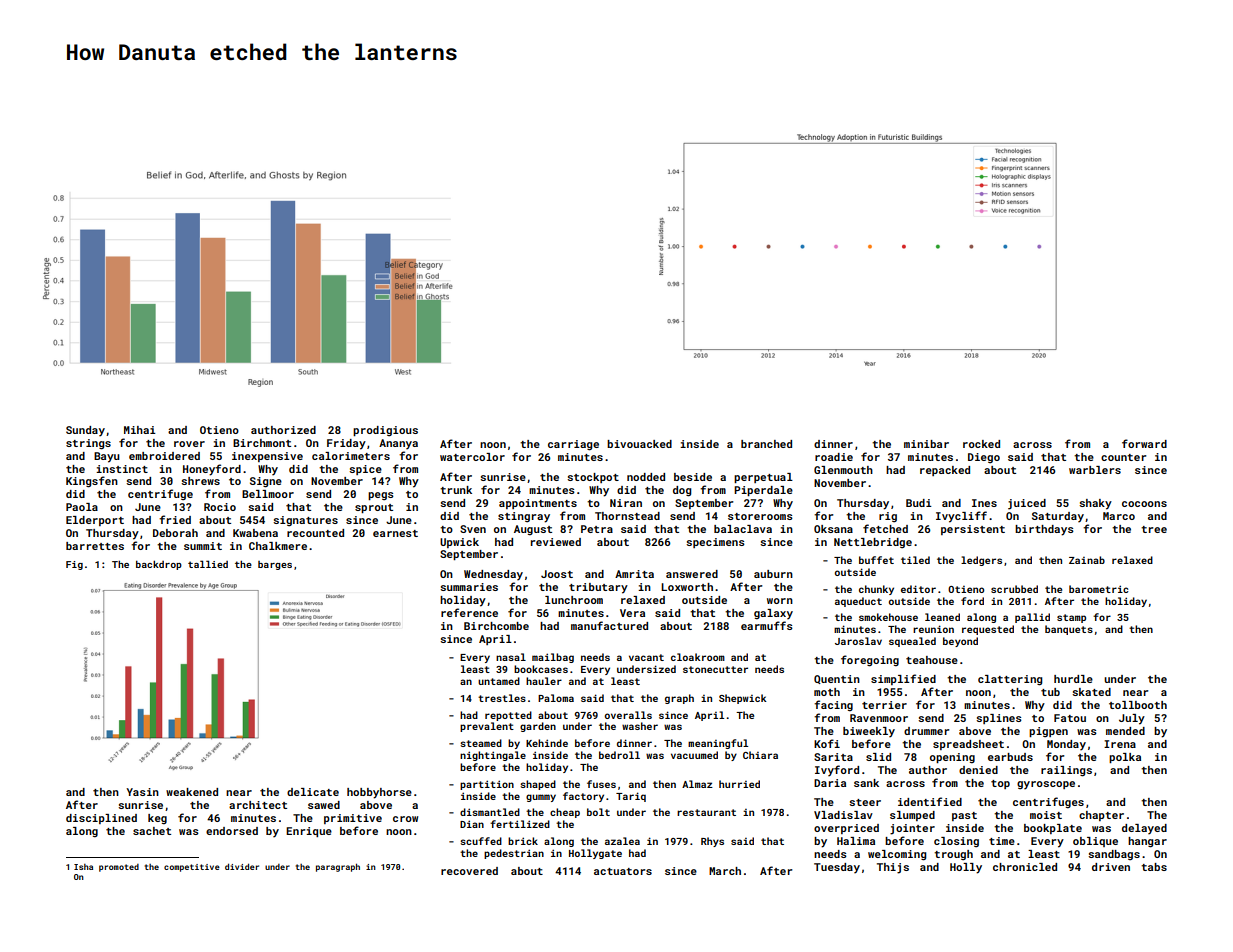  What do you see at coordinates (766, 444) in the screenshot?
I see `branched` at bounding box center [766, 444].
